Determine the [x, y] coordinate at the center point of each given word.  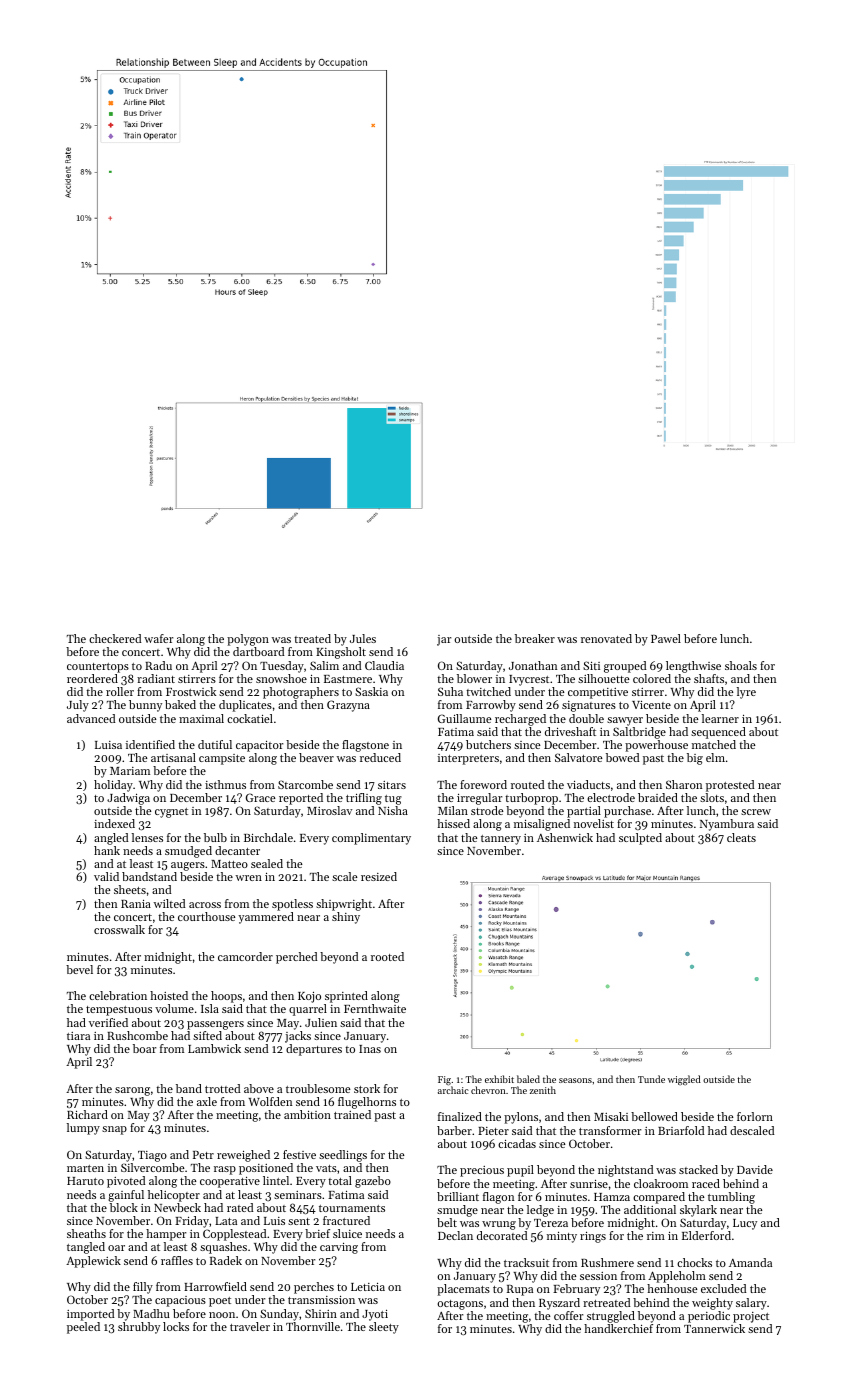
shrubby [139, 1328]
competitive [598, 693]
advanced [91, 718]
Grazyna [348, 706]
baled [528, 1079]
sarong [132, 1091]
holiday [113, 786]
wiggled [684, 1080]
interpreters [468, 759]
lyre [746, 693]
